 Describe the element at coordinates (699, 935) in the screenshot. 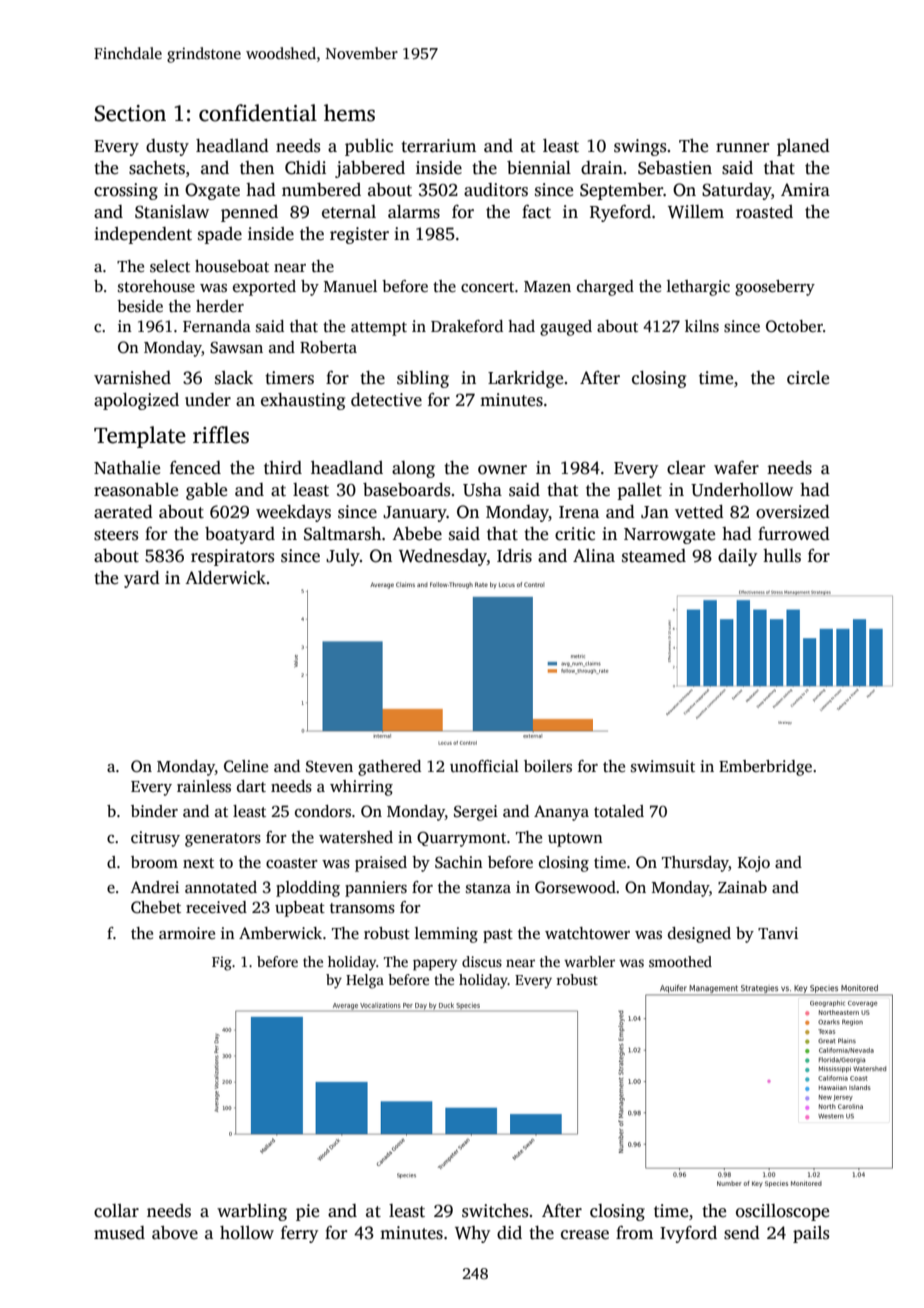

I see `designed` at that location.
